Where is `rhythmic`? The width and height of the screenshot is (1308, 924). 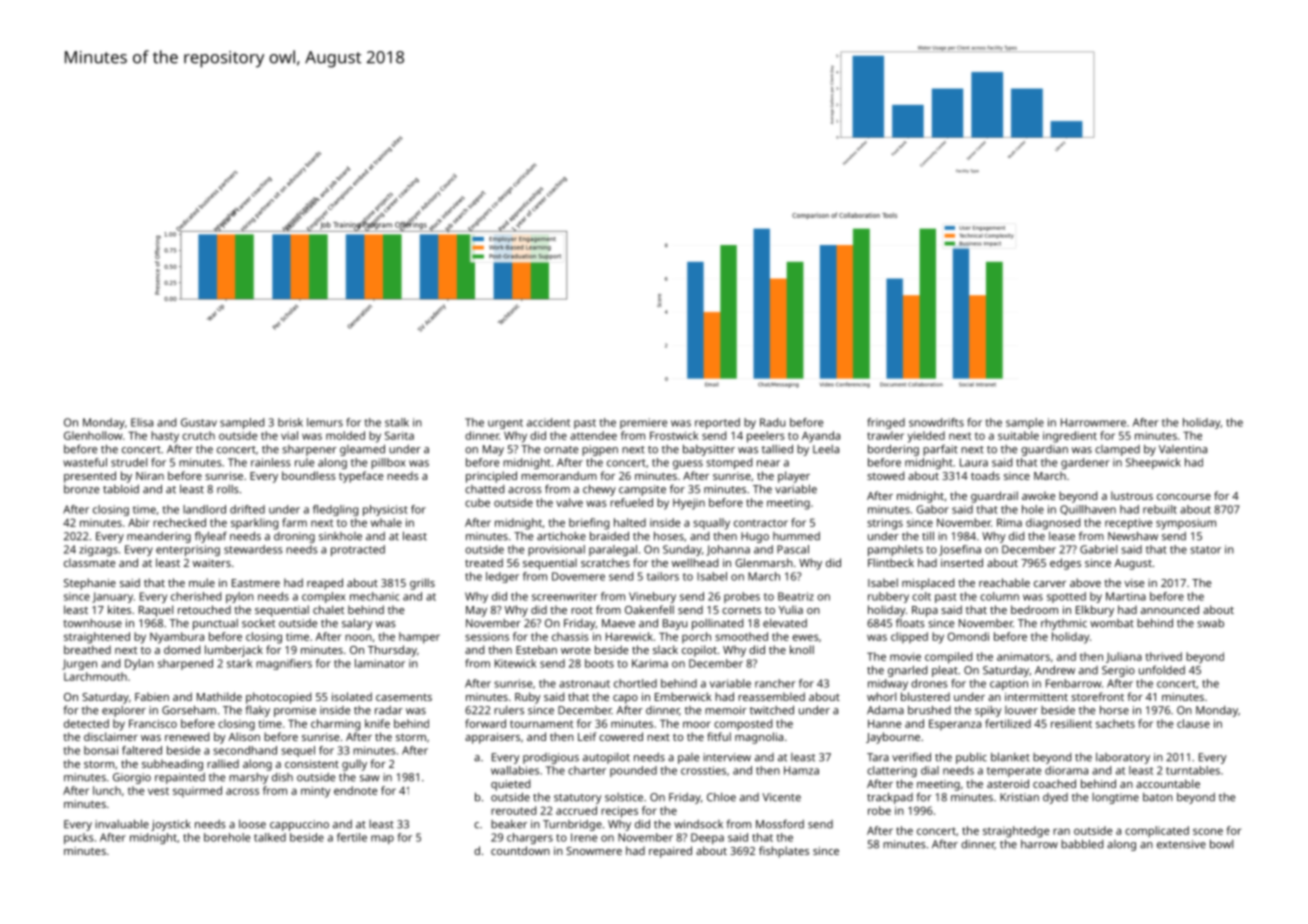 rhythmic is located at coordinates (1064, 624).
